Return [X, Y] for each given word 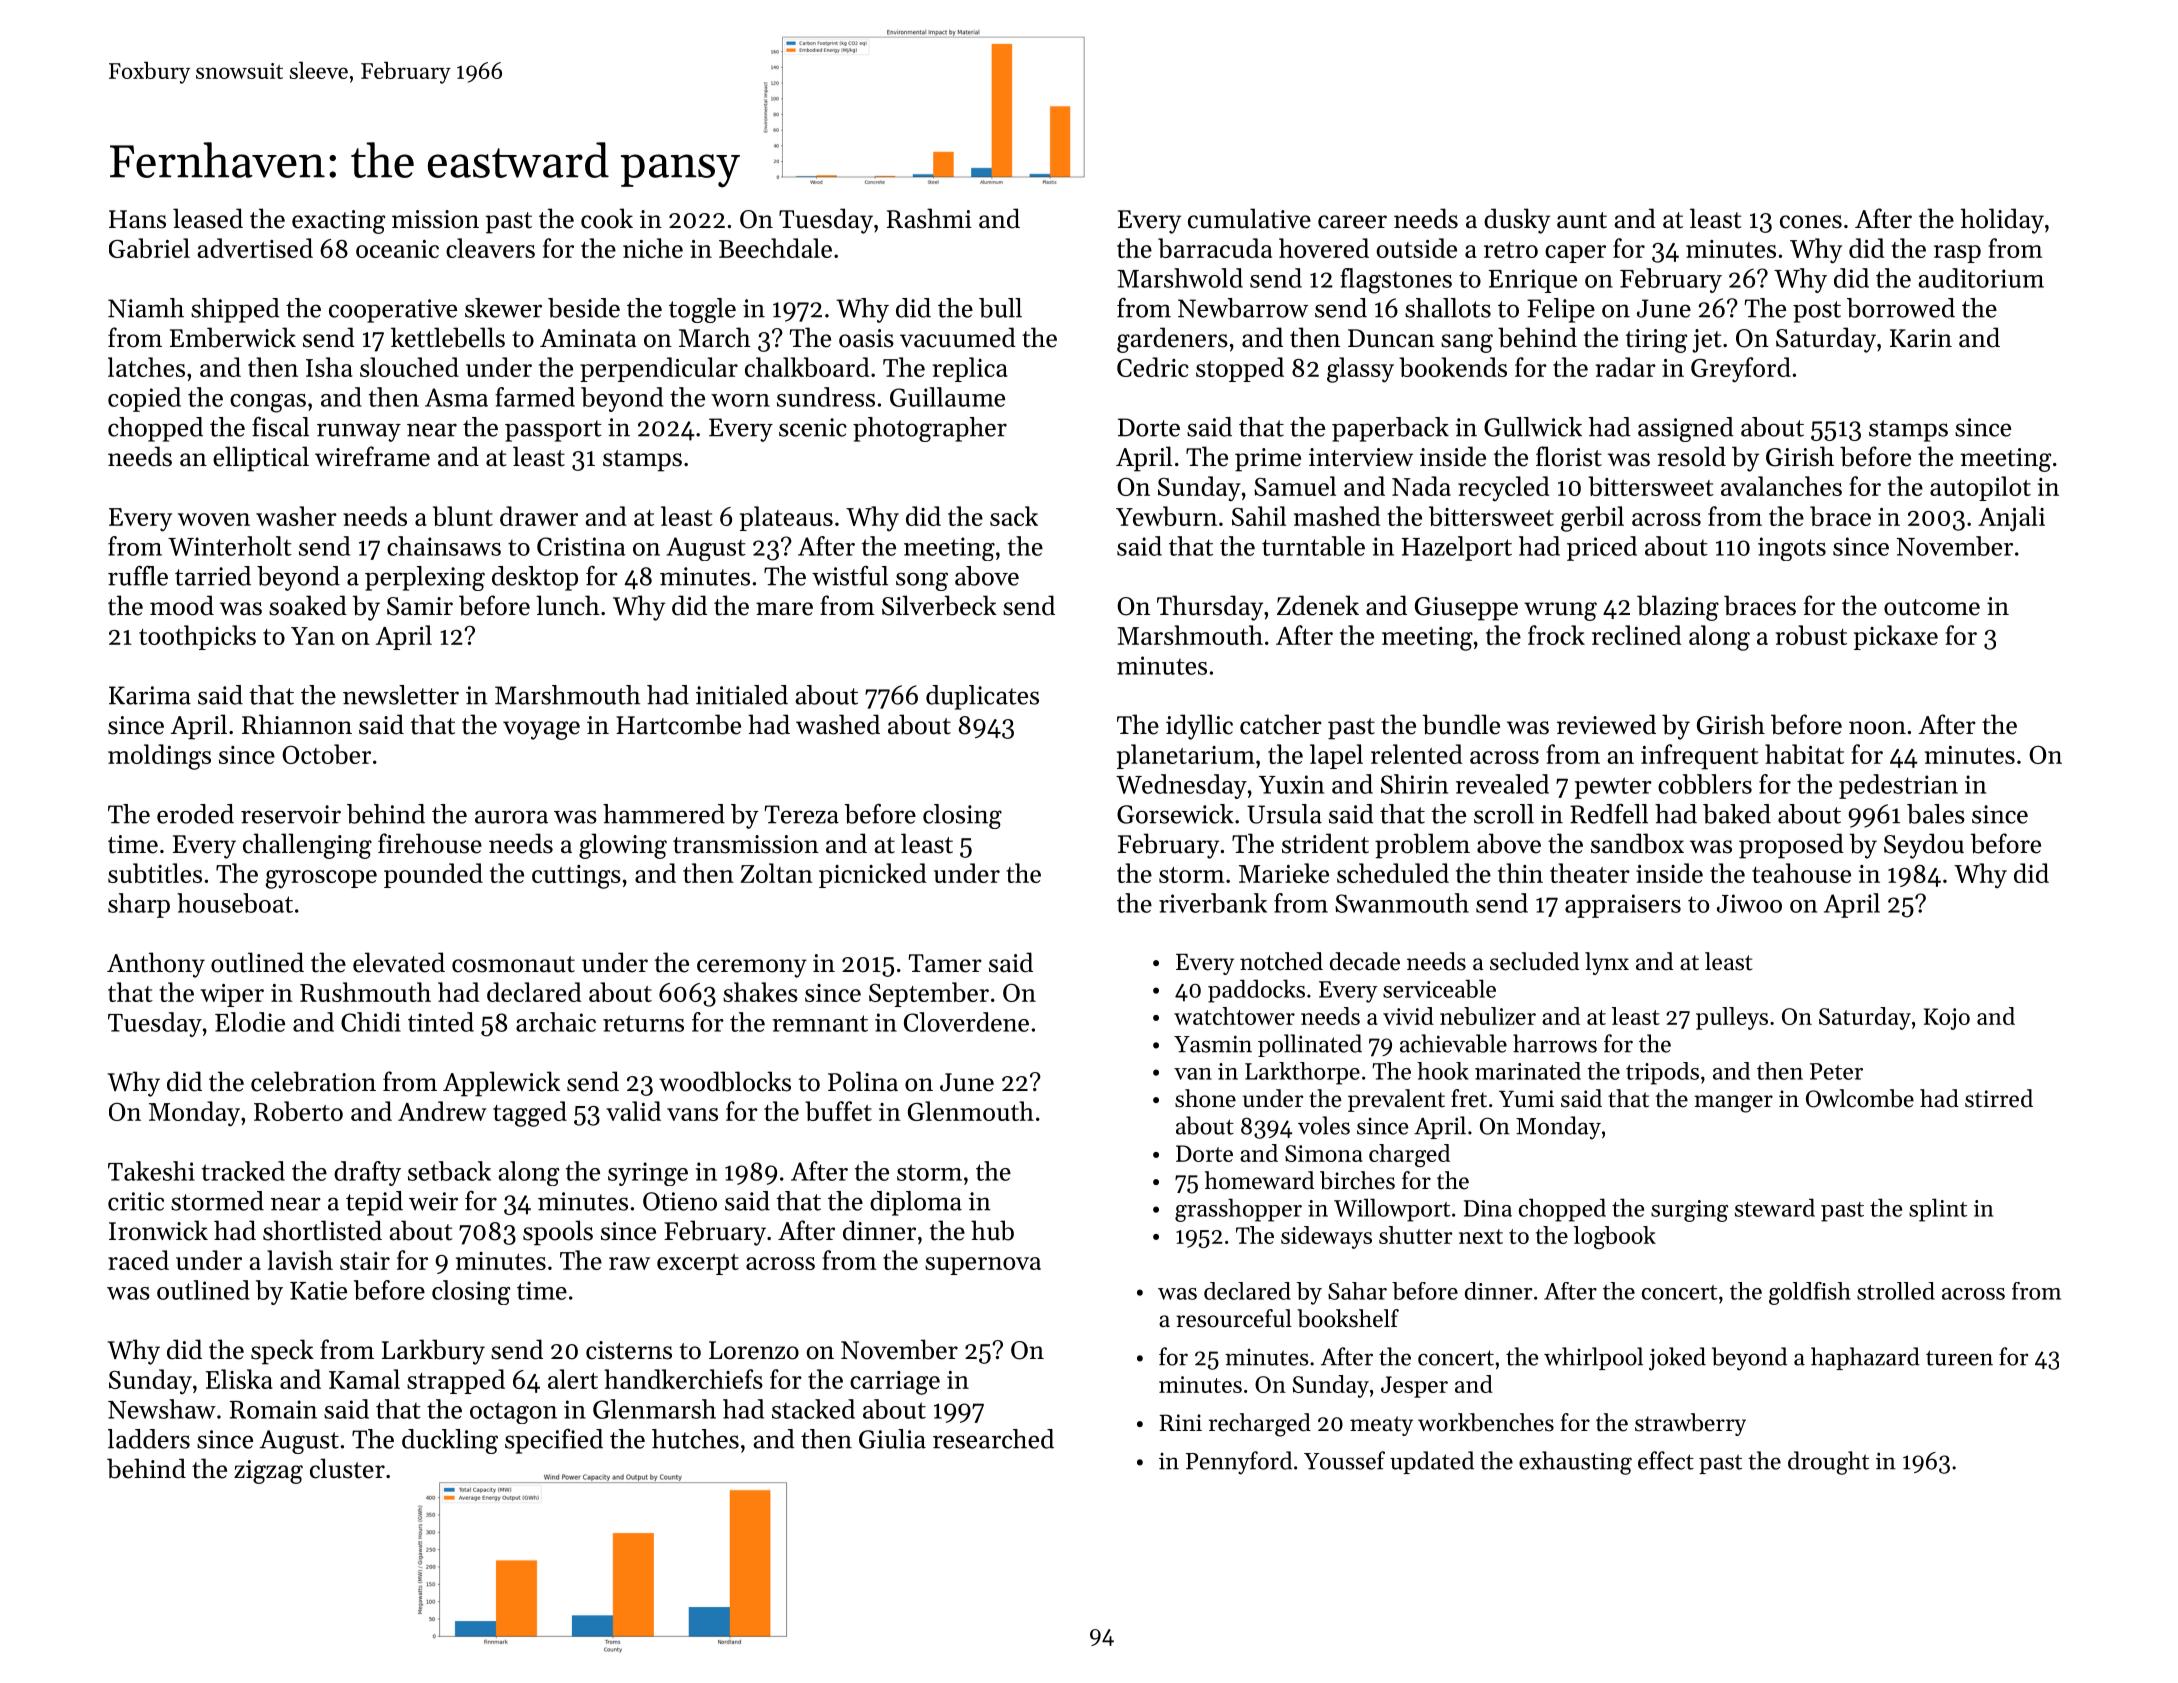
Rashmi [929, 218]
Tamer [945, 963]
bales [1936, 814]
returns [643, 1023]
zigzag [268, 1472]
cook [607, 218]
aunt [1582, 220]
